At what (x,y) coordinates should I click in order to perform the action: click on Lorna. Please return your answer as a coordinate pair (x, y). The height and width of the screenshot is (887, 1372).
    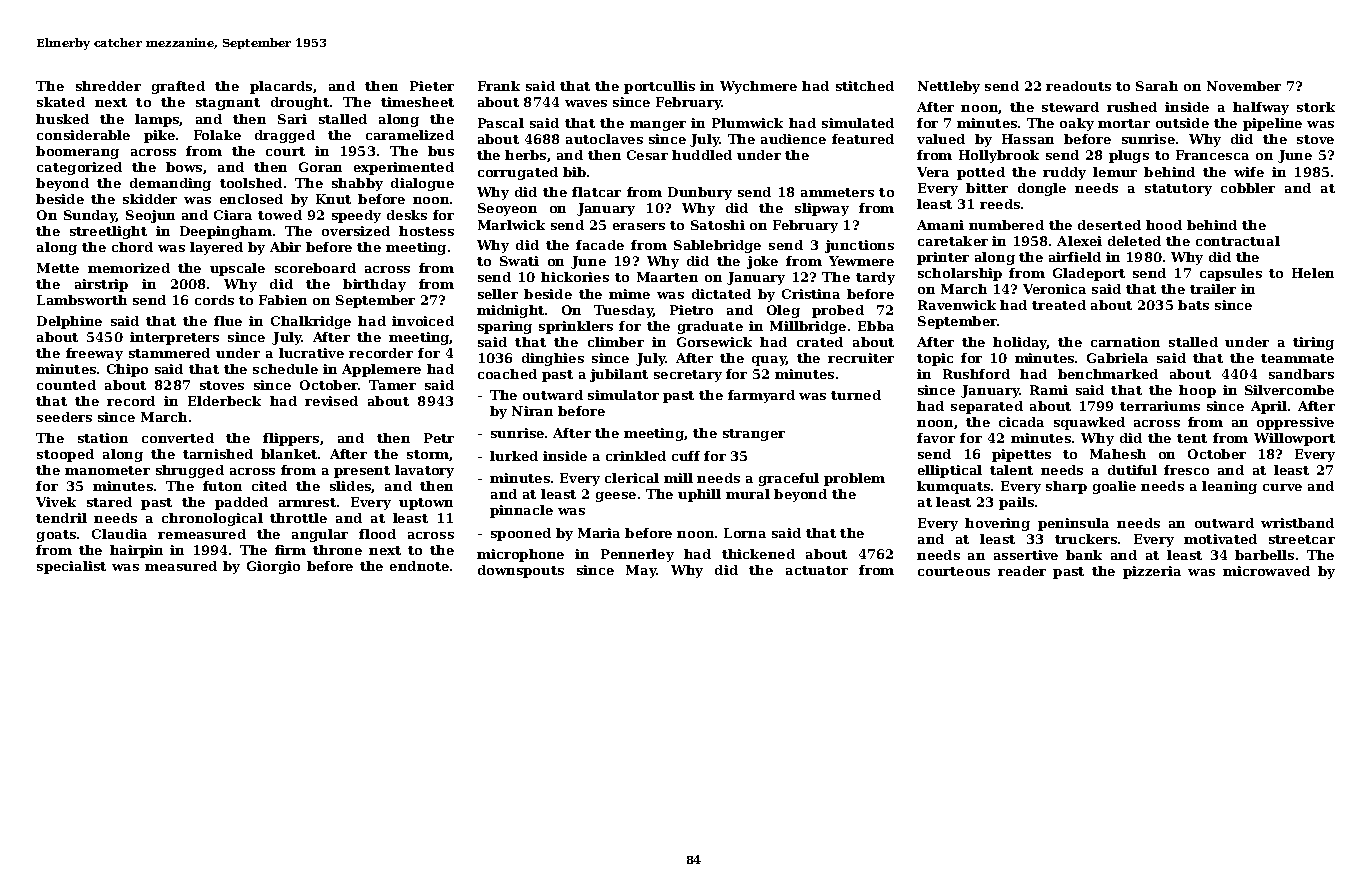
    Looking at the image, I should click on (745, 533).
